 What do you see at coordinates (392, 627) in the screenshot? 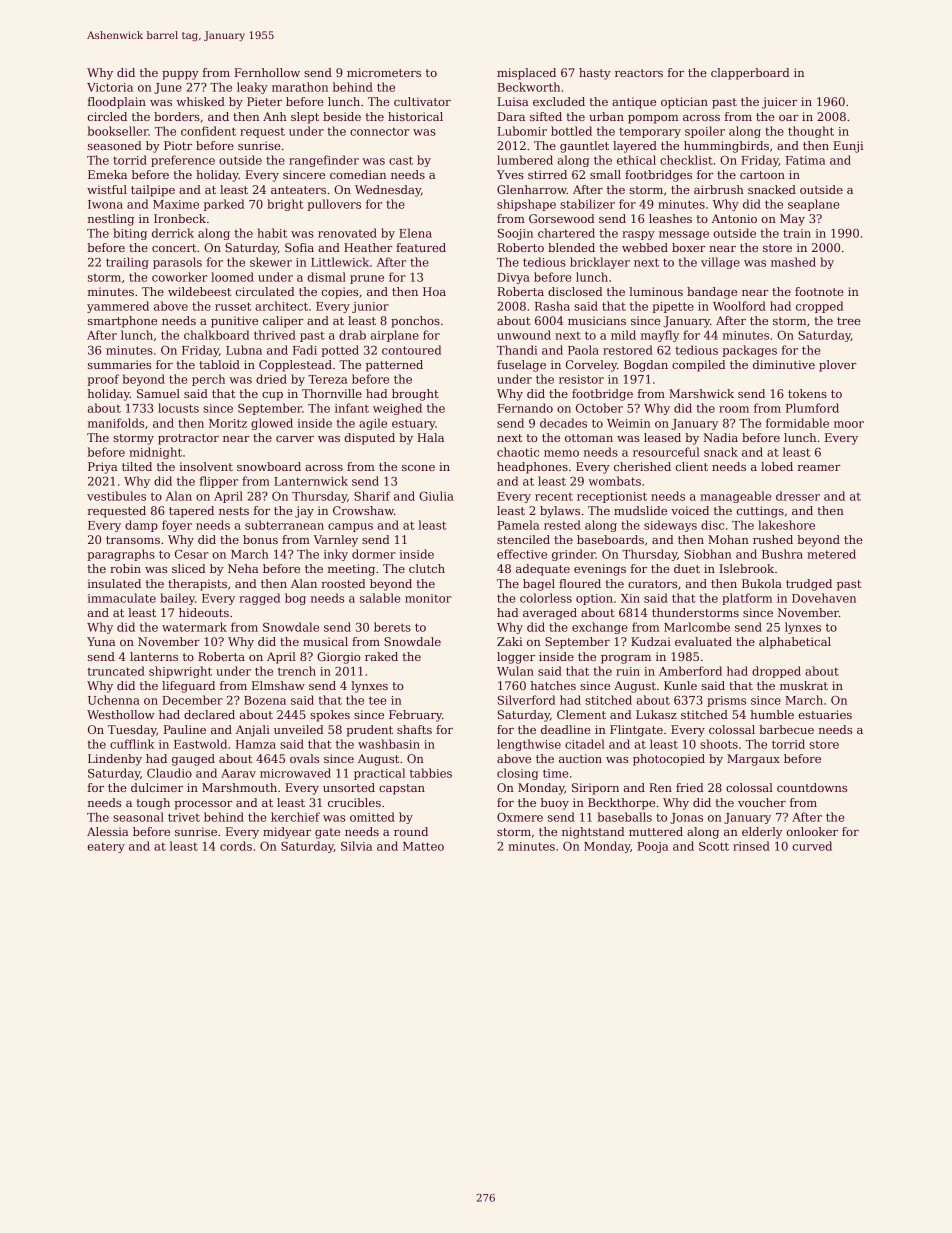
I see `berets` at bounding box center [392, 627].
